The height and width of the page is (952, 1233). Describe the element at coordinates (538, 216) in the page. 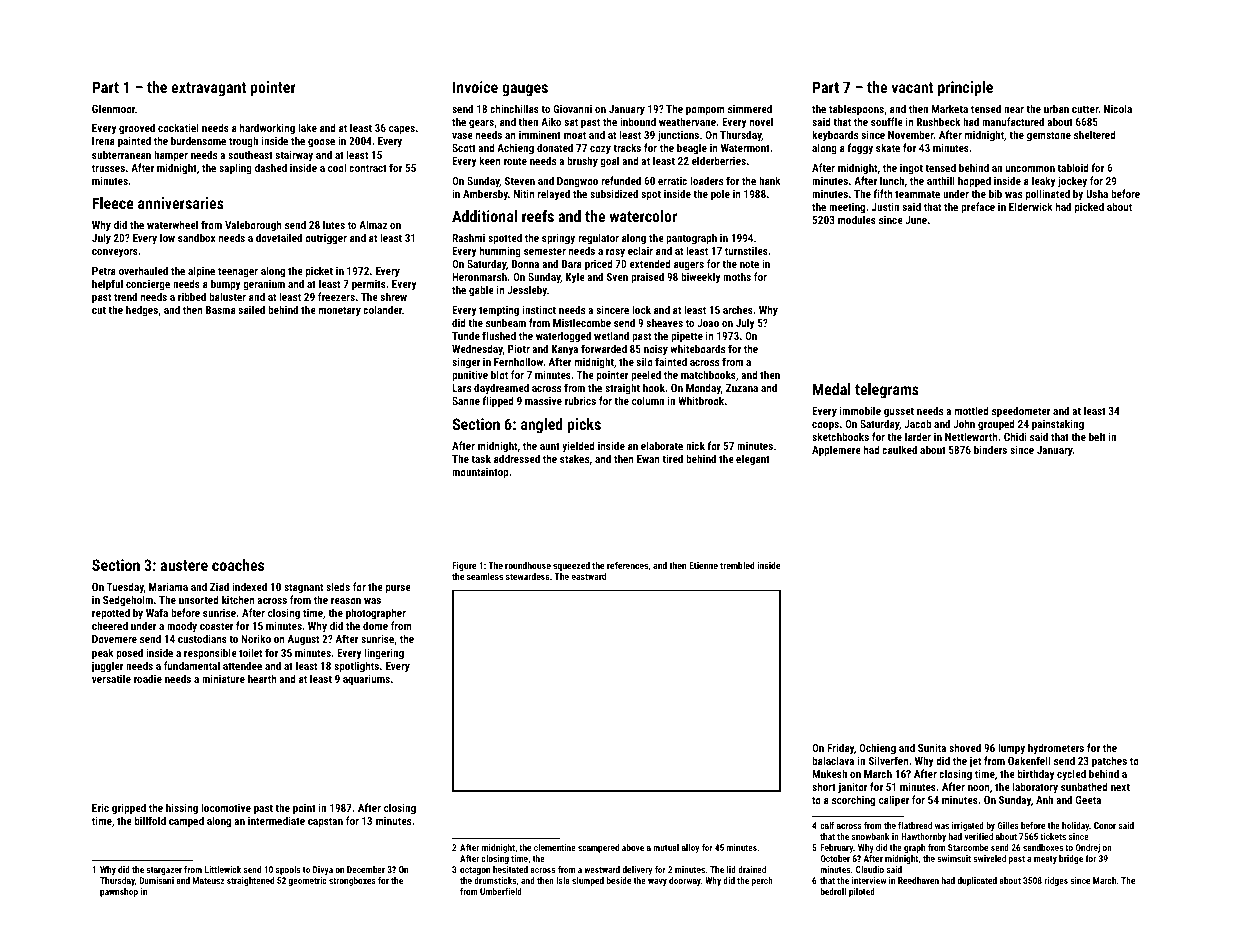

I see `reefs` at that location.
